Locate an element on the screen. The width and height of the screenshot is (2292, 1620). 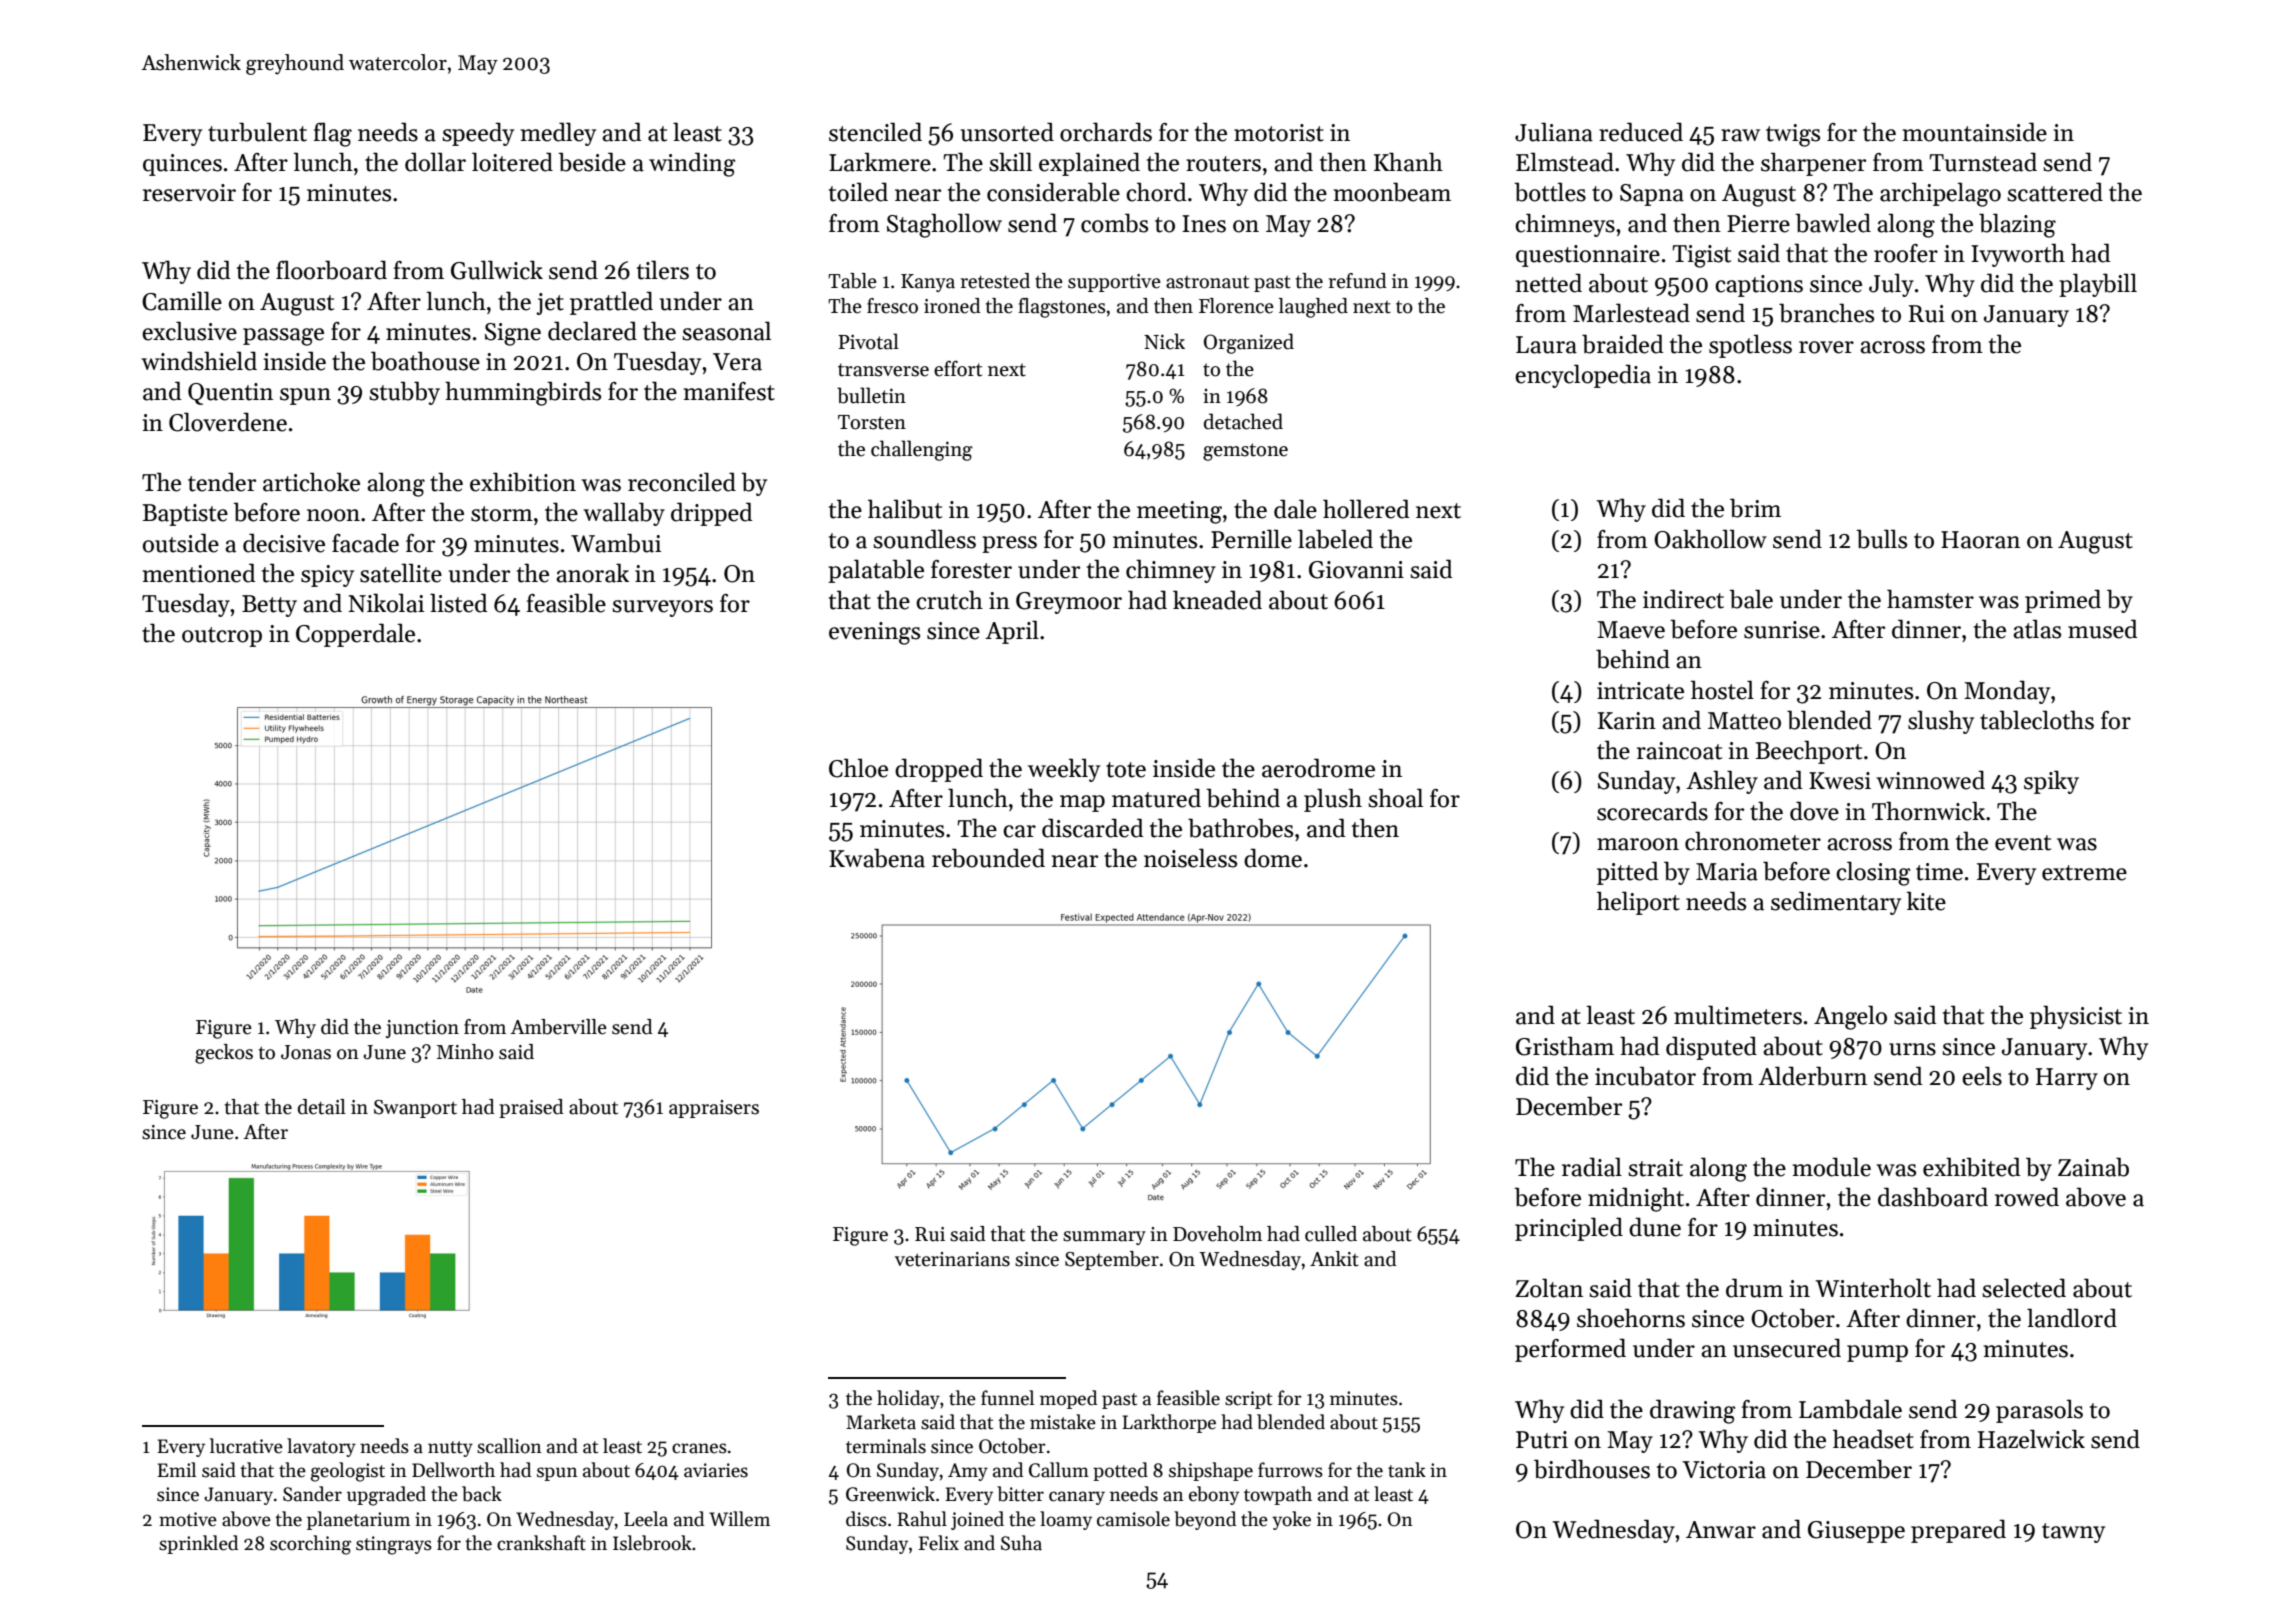
surveyors is located at coordinates (662, 608).
